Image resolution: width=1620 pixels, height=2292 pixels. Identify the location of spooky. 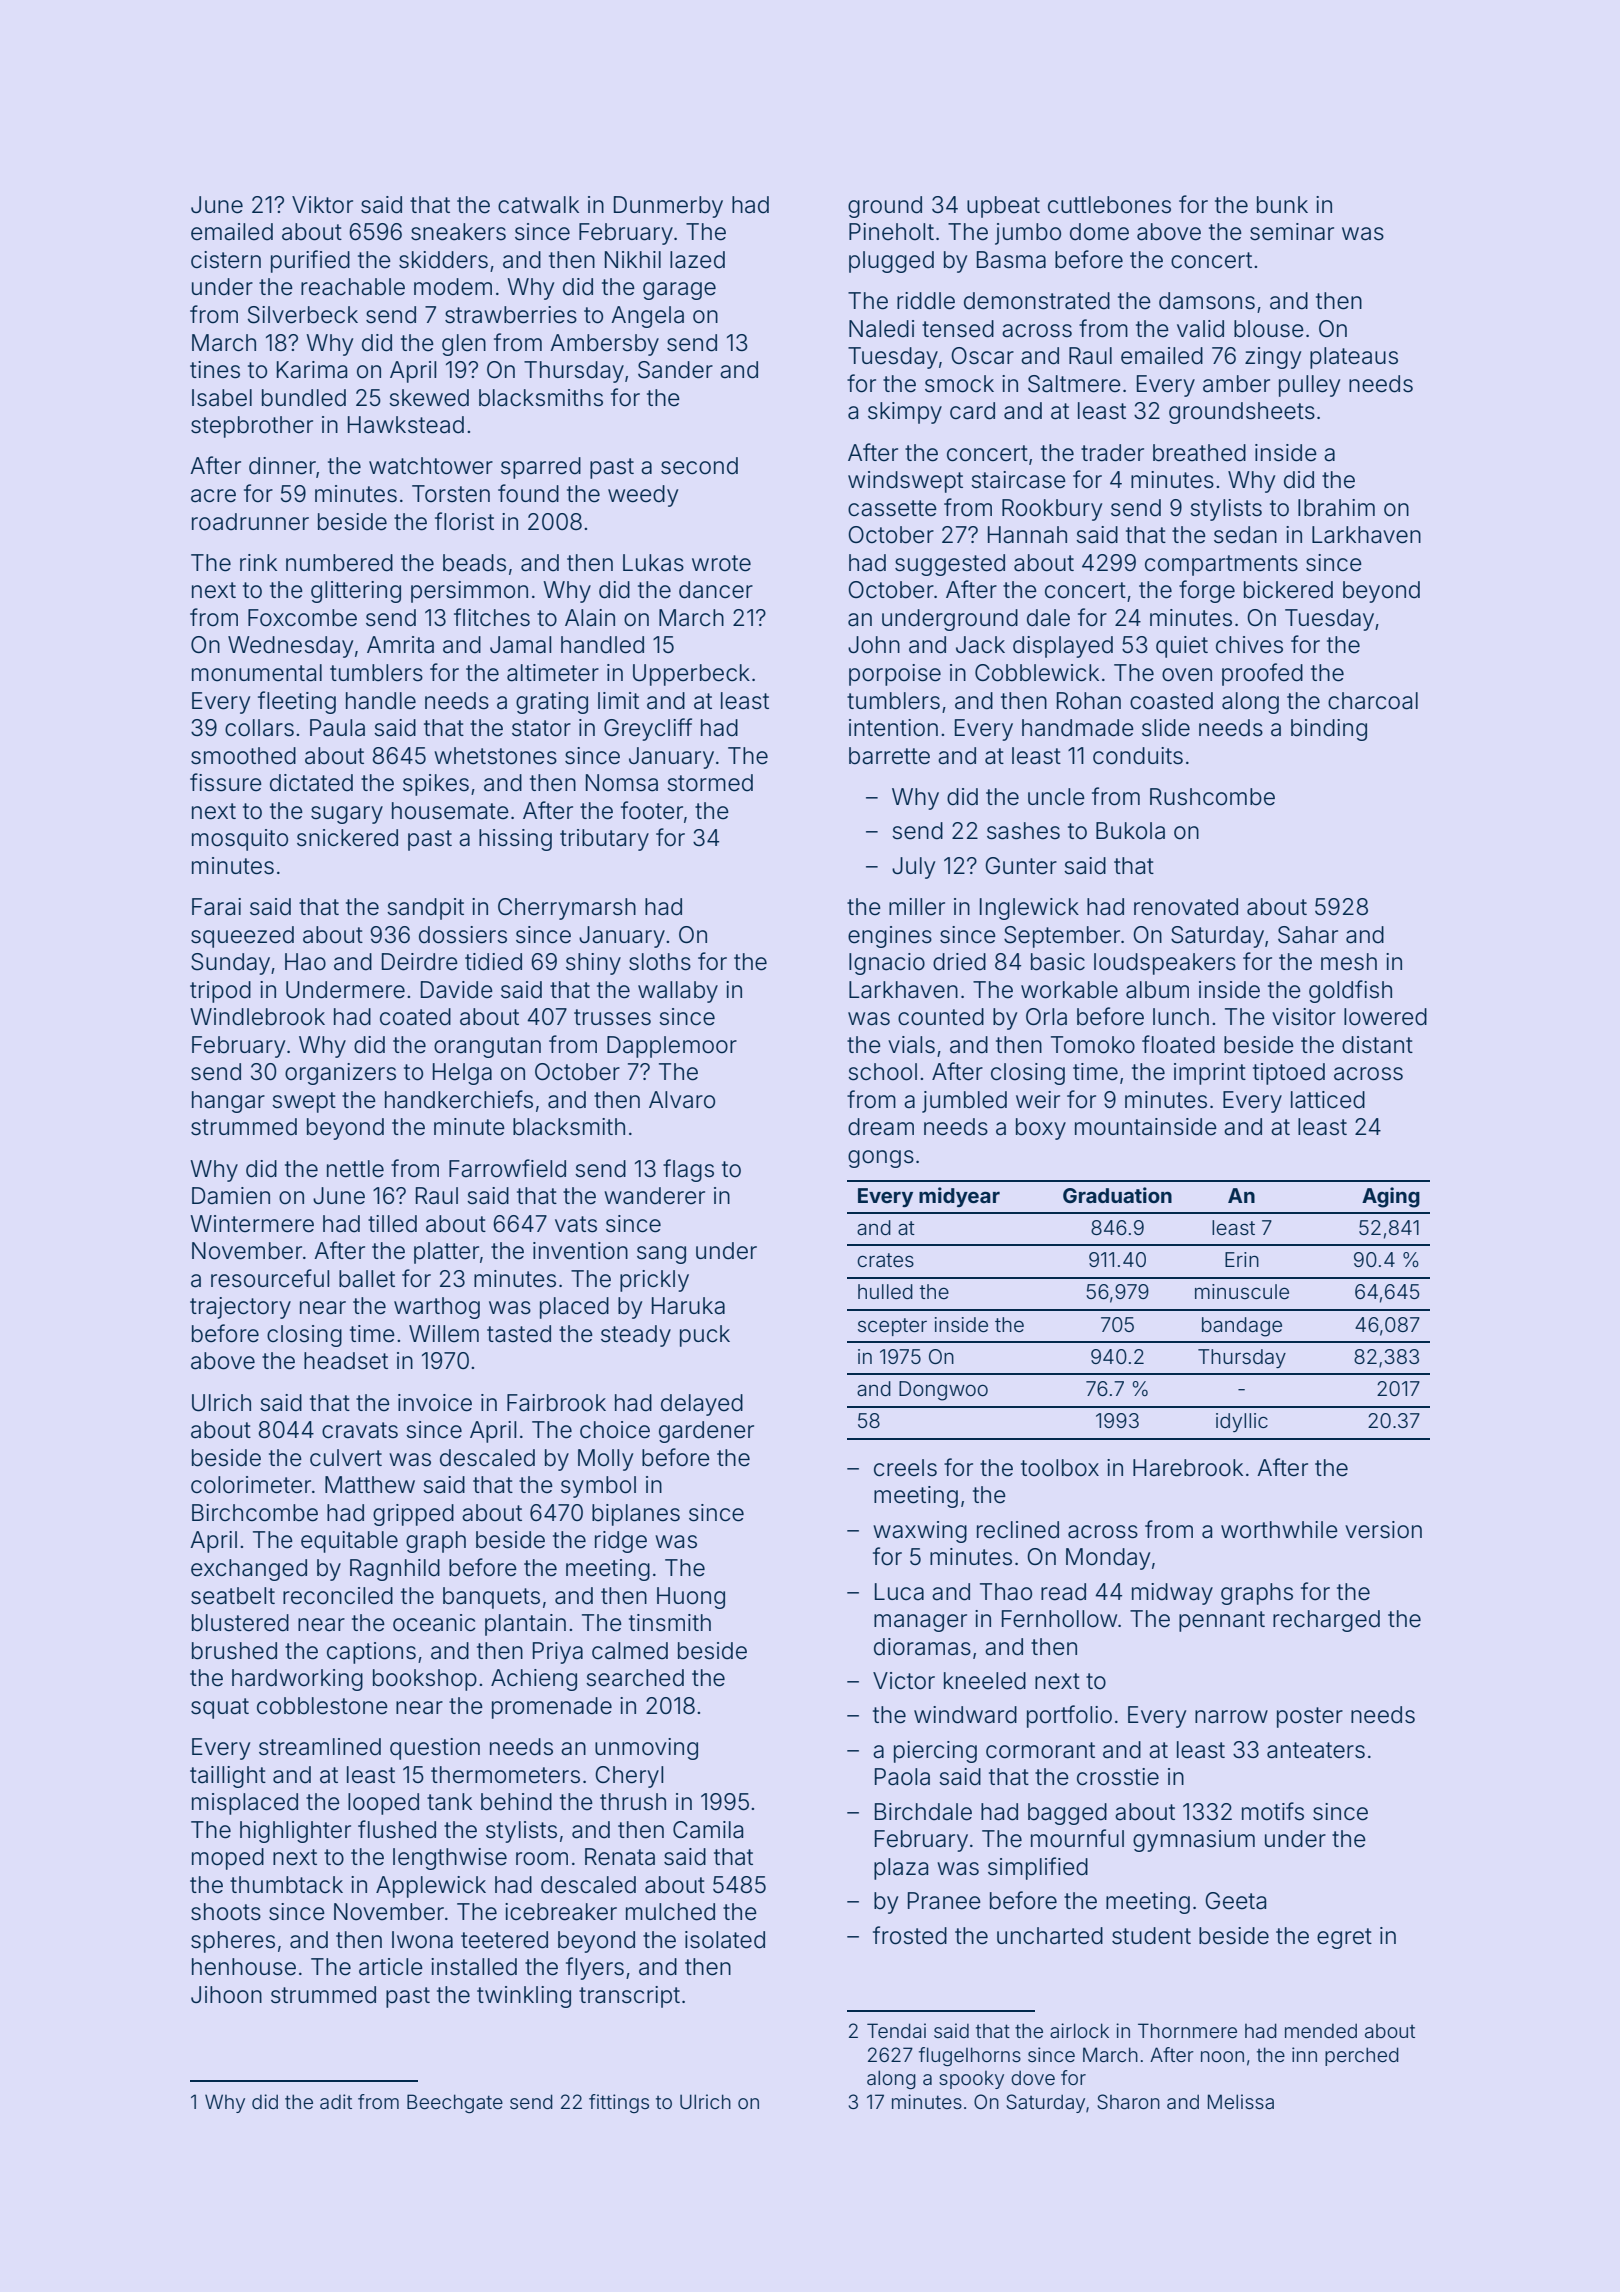
(971, 2080).
